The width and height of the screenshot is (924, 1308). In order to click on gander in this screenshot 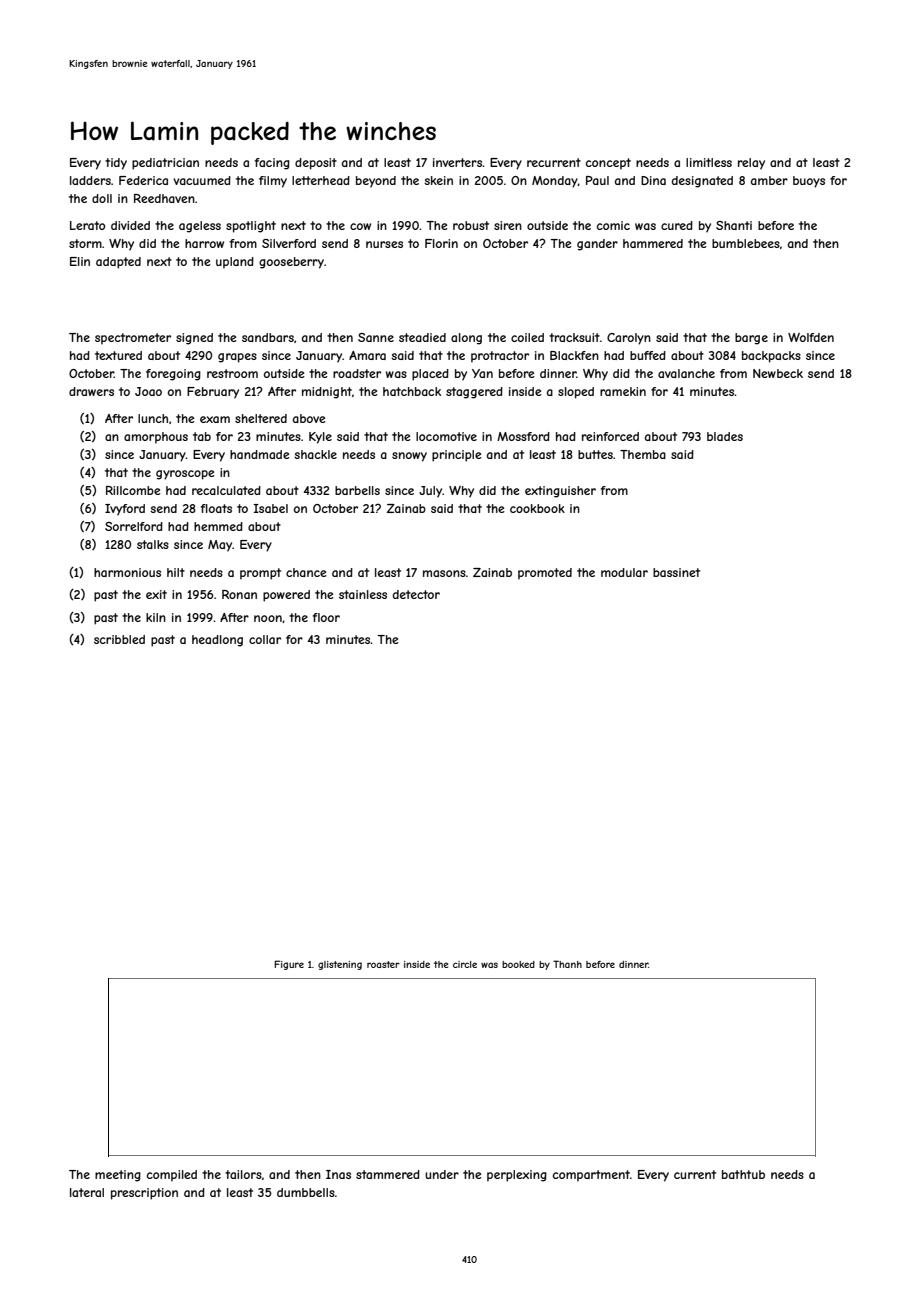, I will do `click(597, 245)`.
